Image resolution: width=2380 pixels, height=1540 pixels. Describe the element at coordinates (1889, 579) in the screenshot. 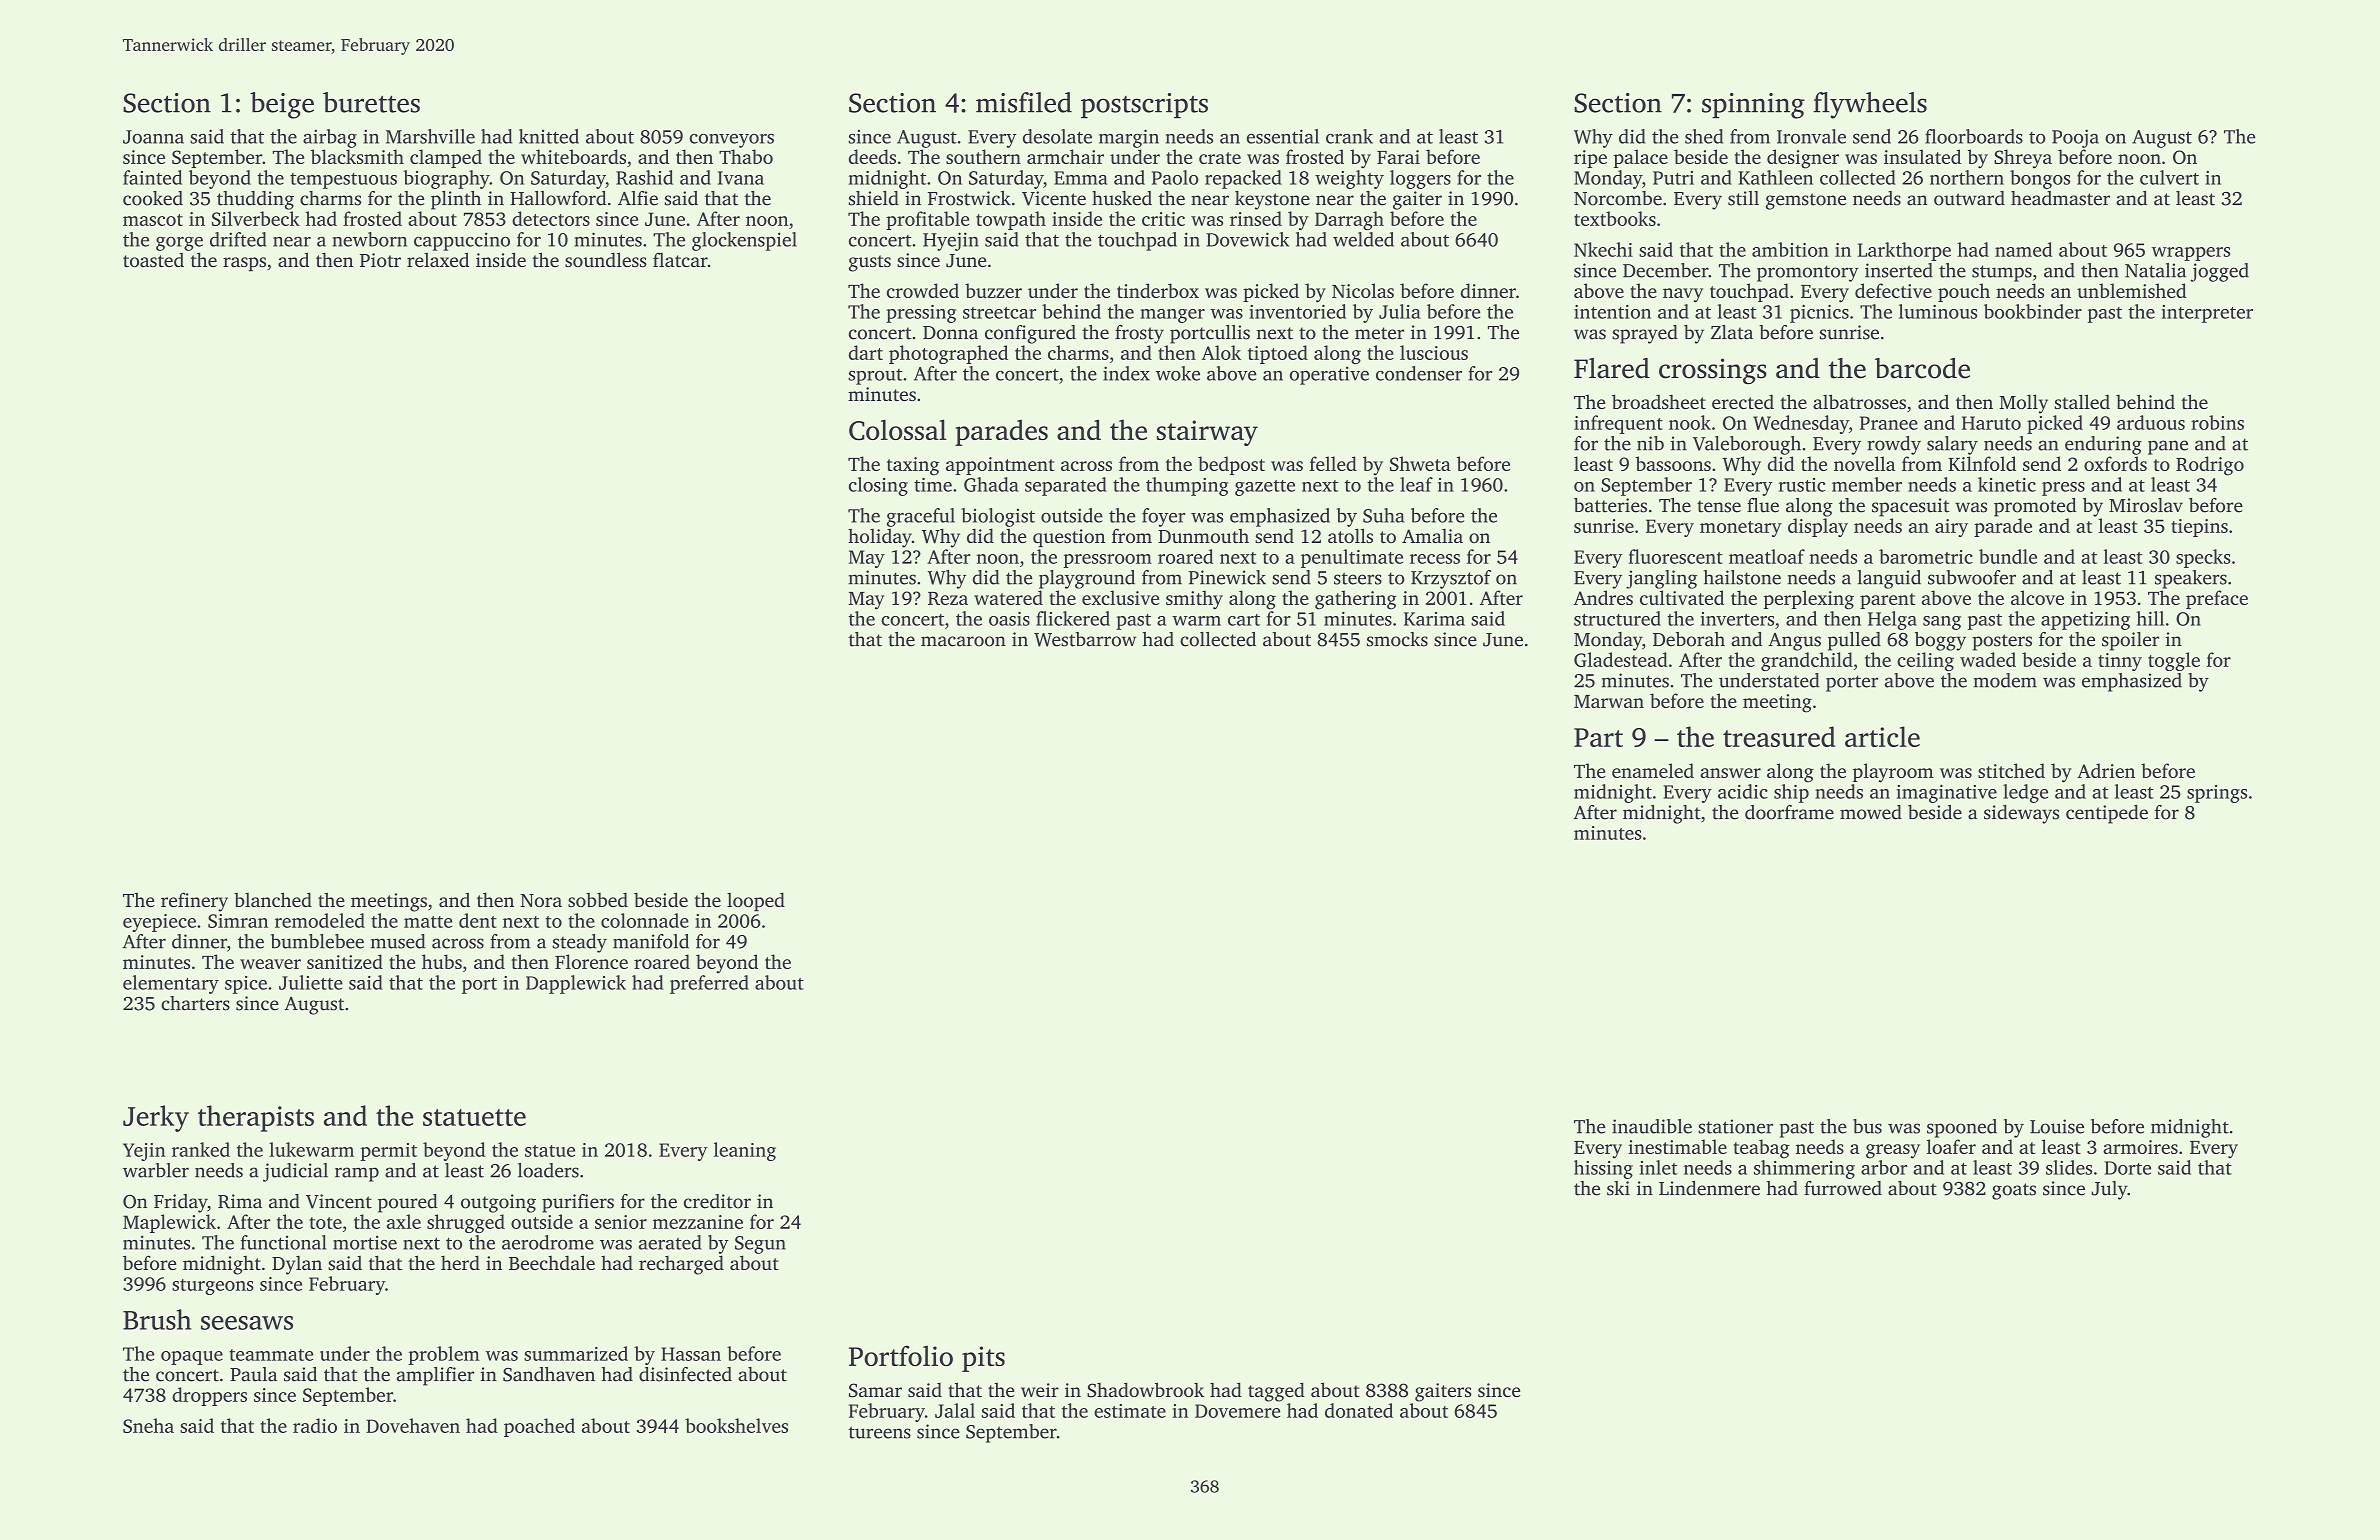

I see `languid` at that location.
